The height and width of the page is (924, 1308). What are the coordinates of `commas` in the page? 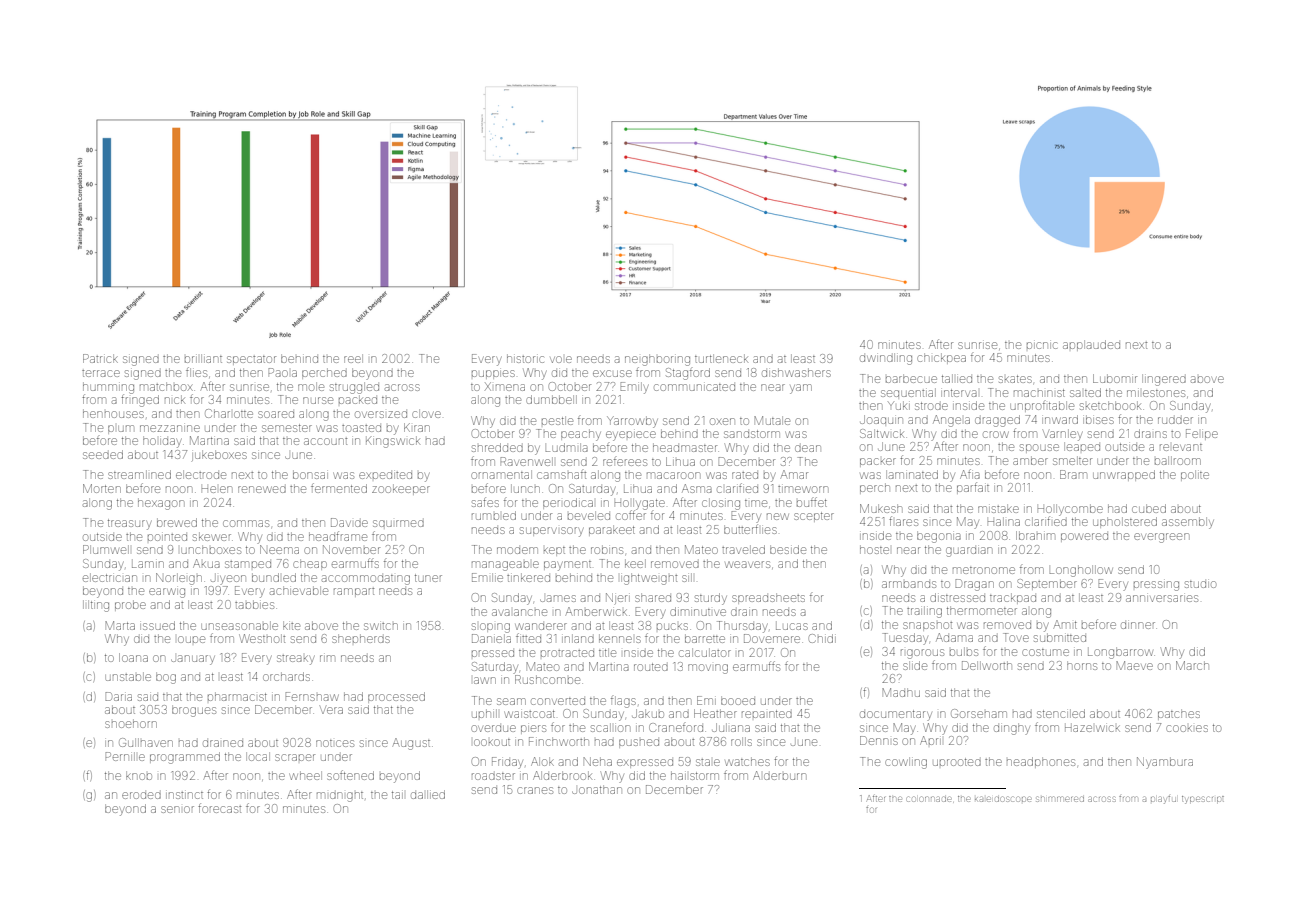 It's located at (246, 523).
